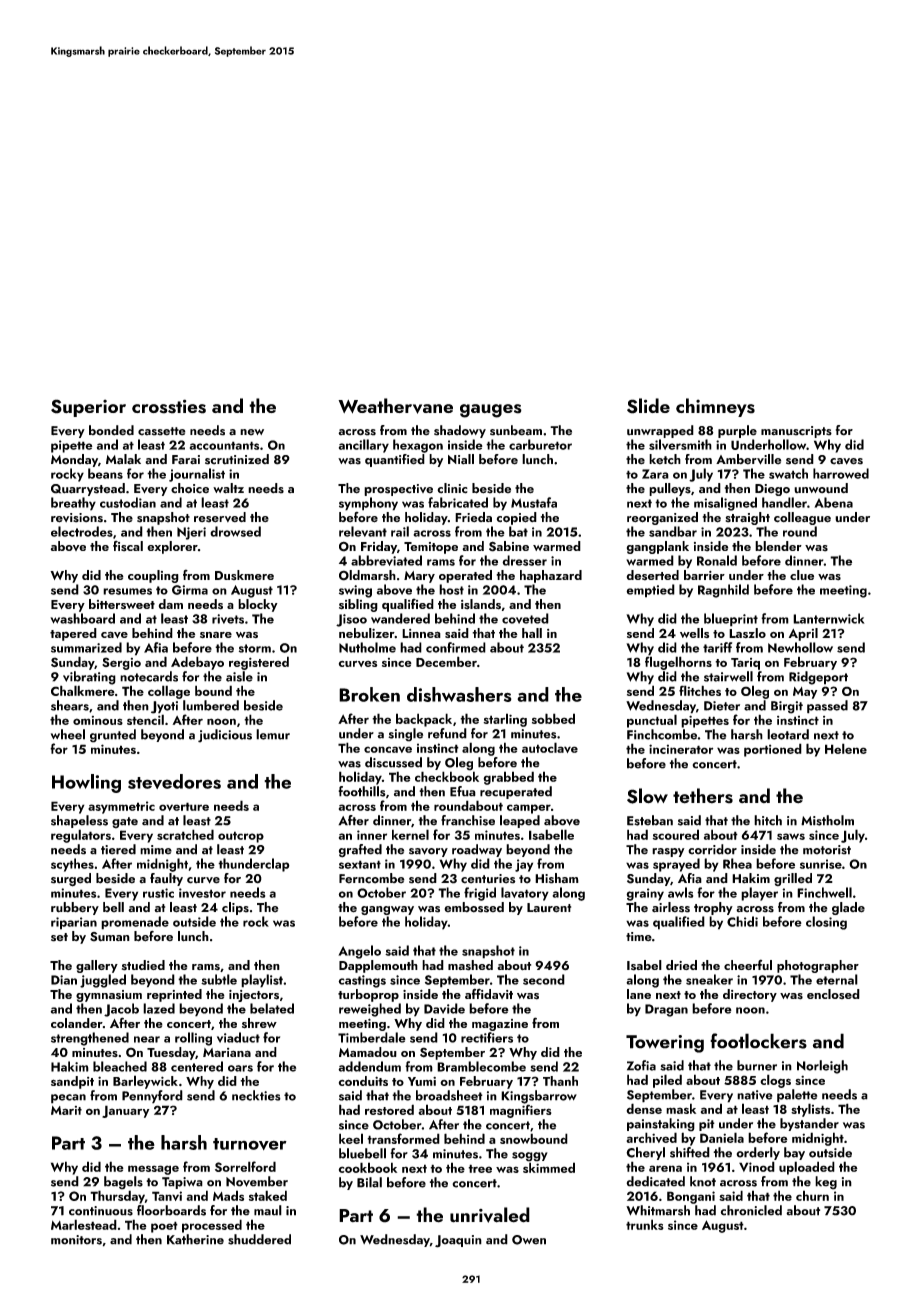 The width and height of the document is (924, 1308). What do you see at coordinates (164, 1227) in the document?
I see `poet` at bounding box center [164, 1227].
